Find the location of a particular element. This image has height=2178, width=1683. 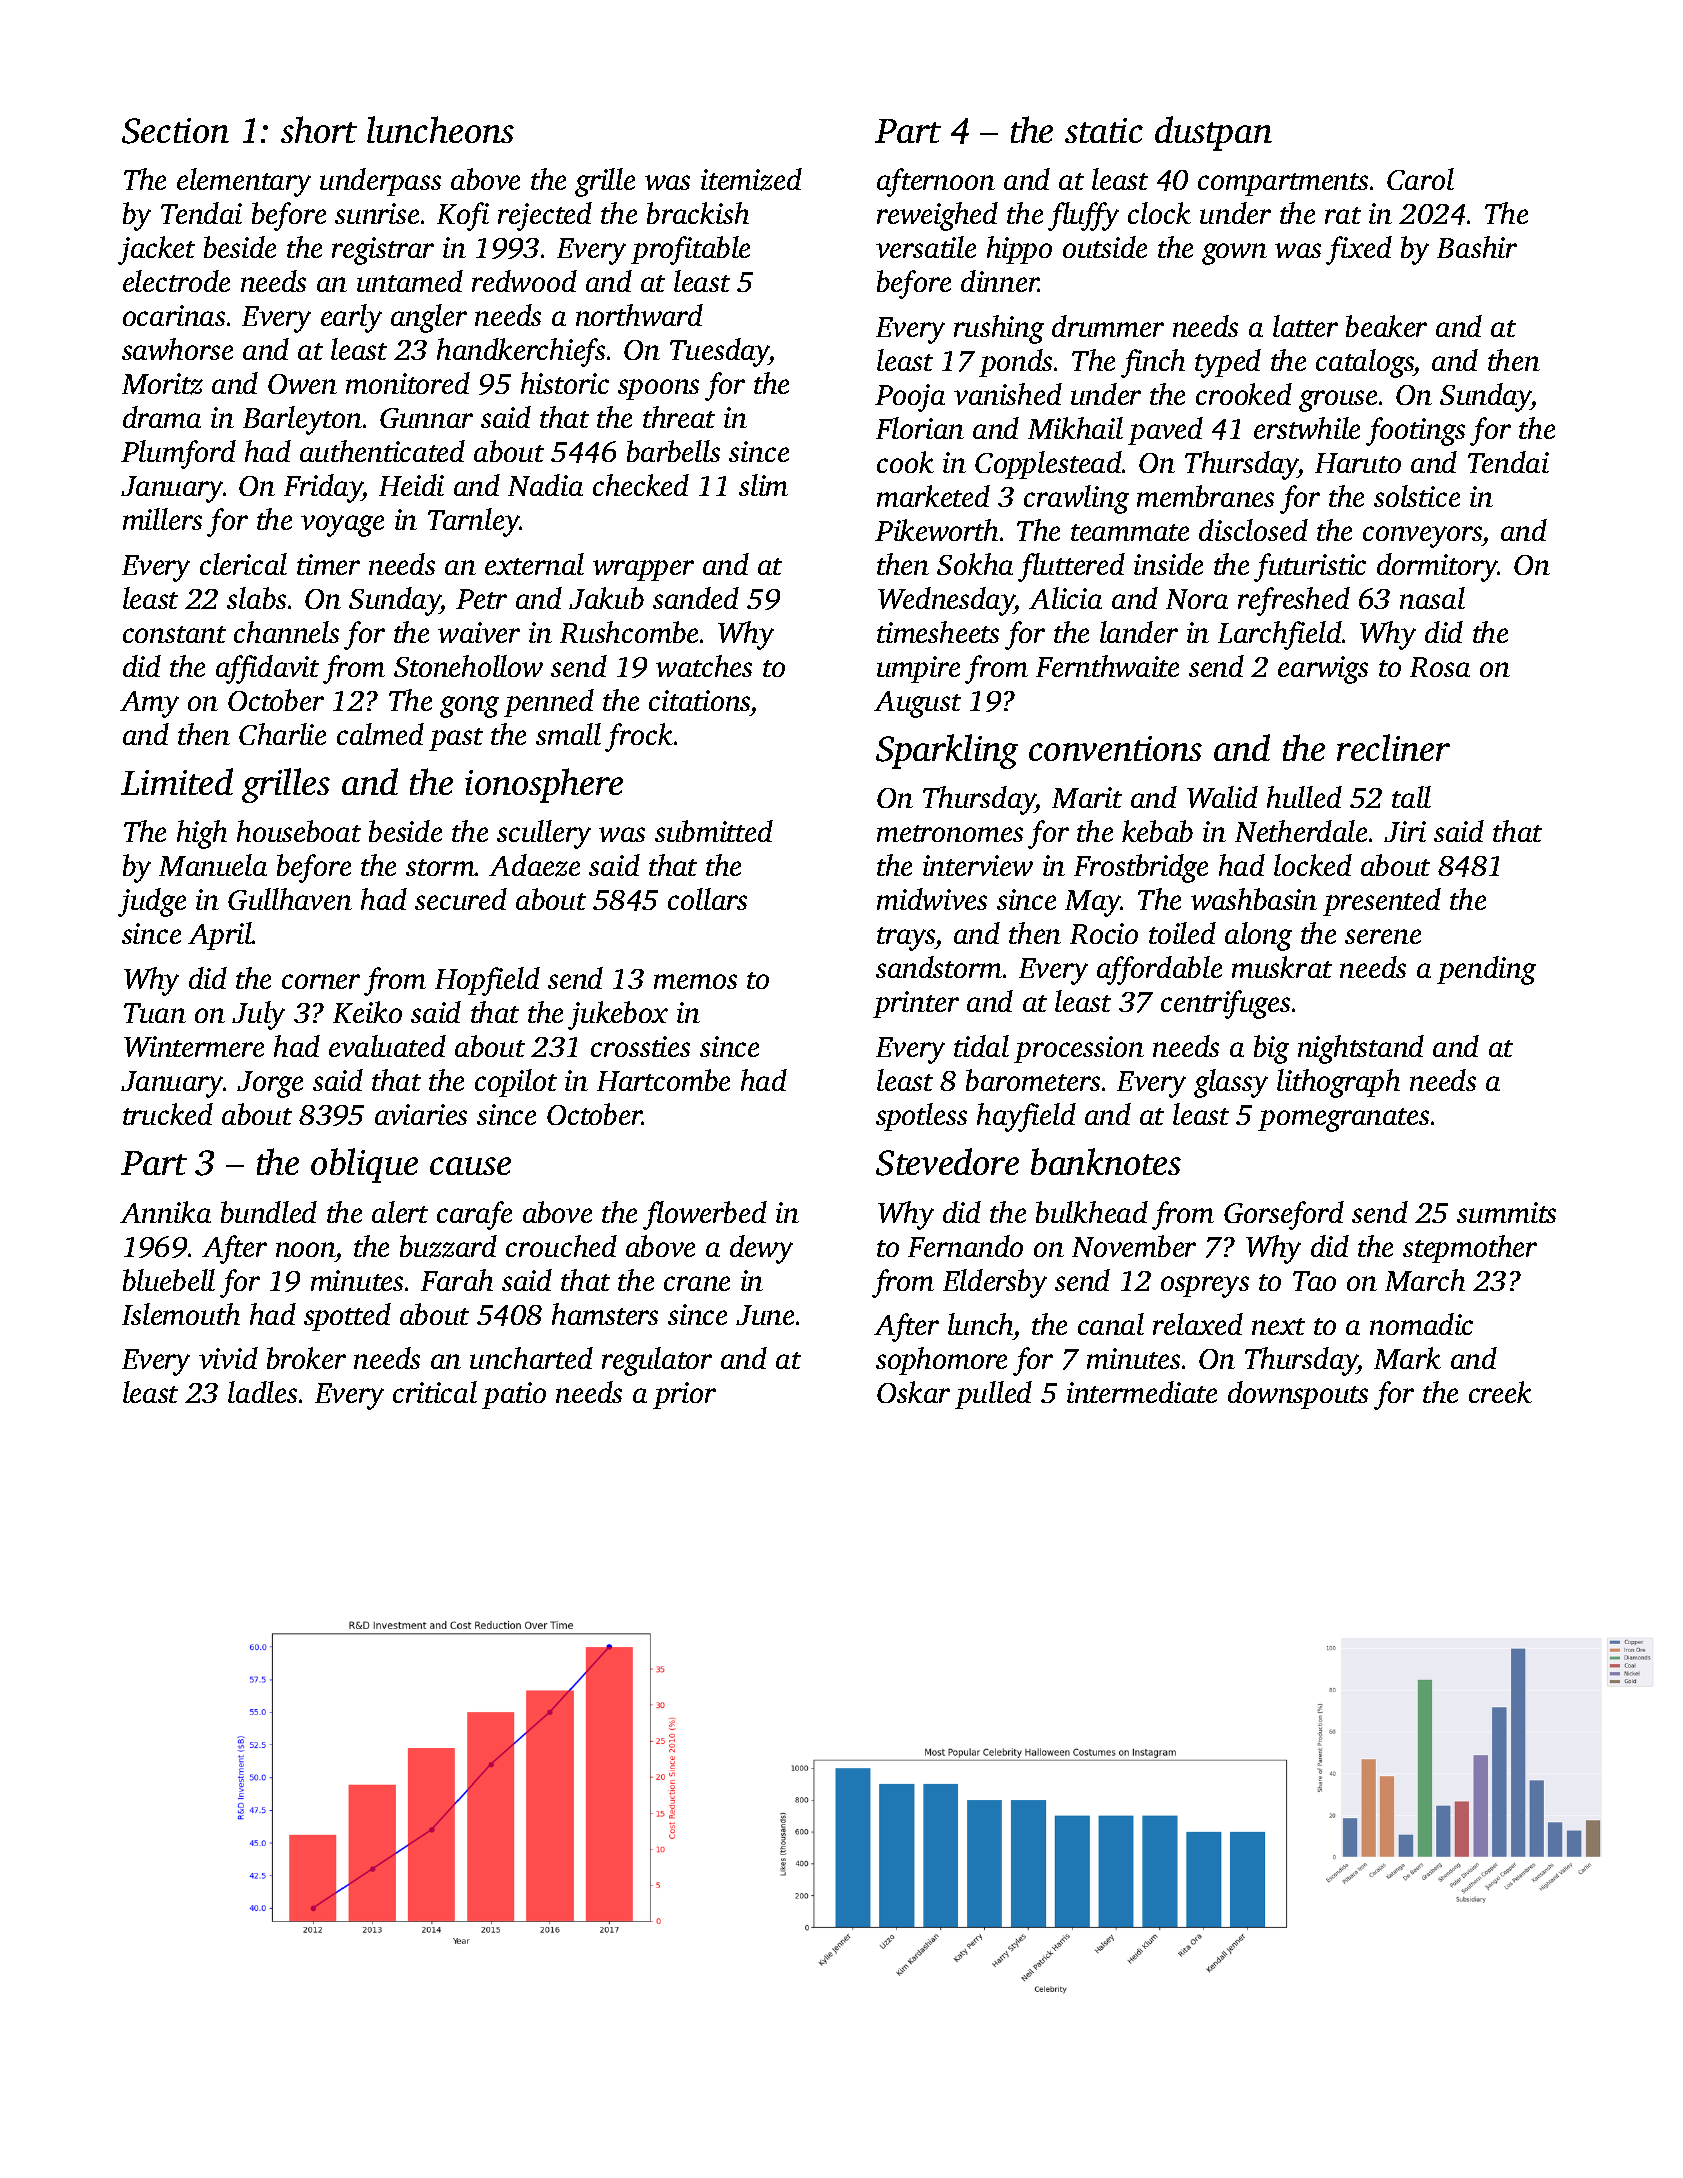

northward is located at coordinates (639, 315).
